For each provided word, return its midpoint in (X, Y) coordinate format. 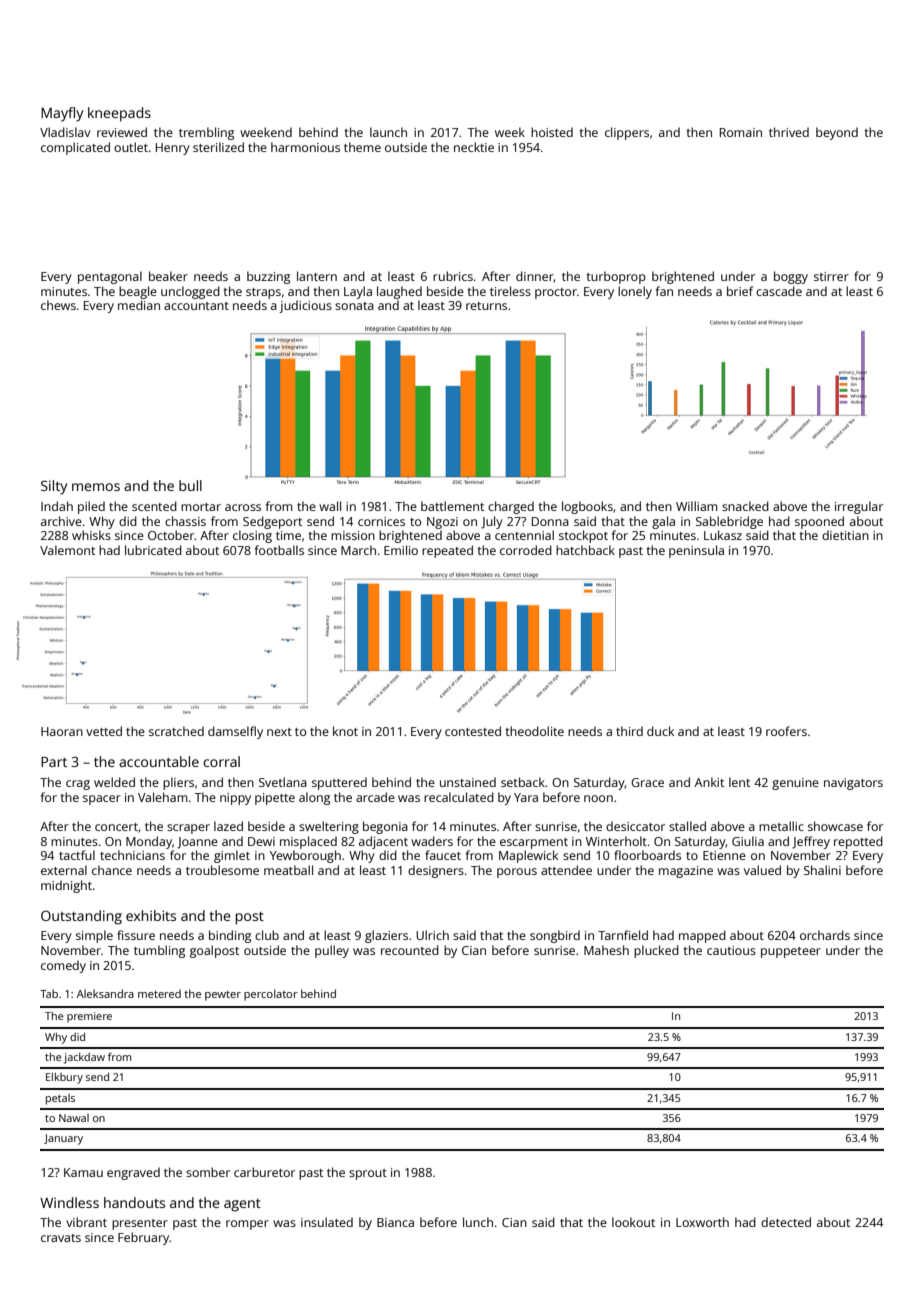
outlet (131, 147)
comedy (63, 966)
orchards (825, 935)
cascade (779, 291)
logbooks (587, 507)
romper (247, 1225)
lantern (317, 276)
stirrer (831, 276)
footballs (279, 550)
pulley (332, 951)
